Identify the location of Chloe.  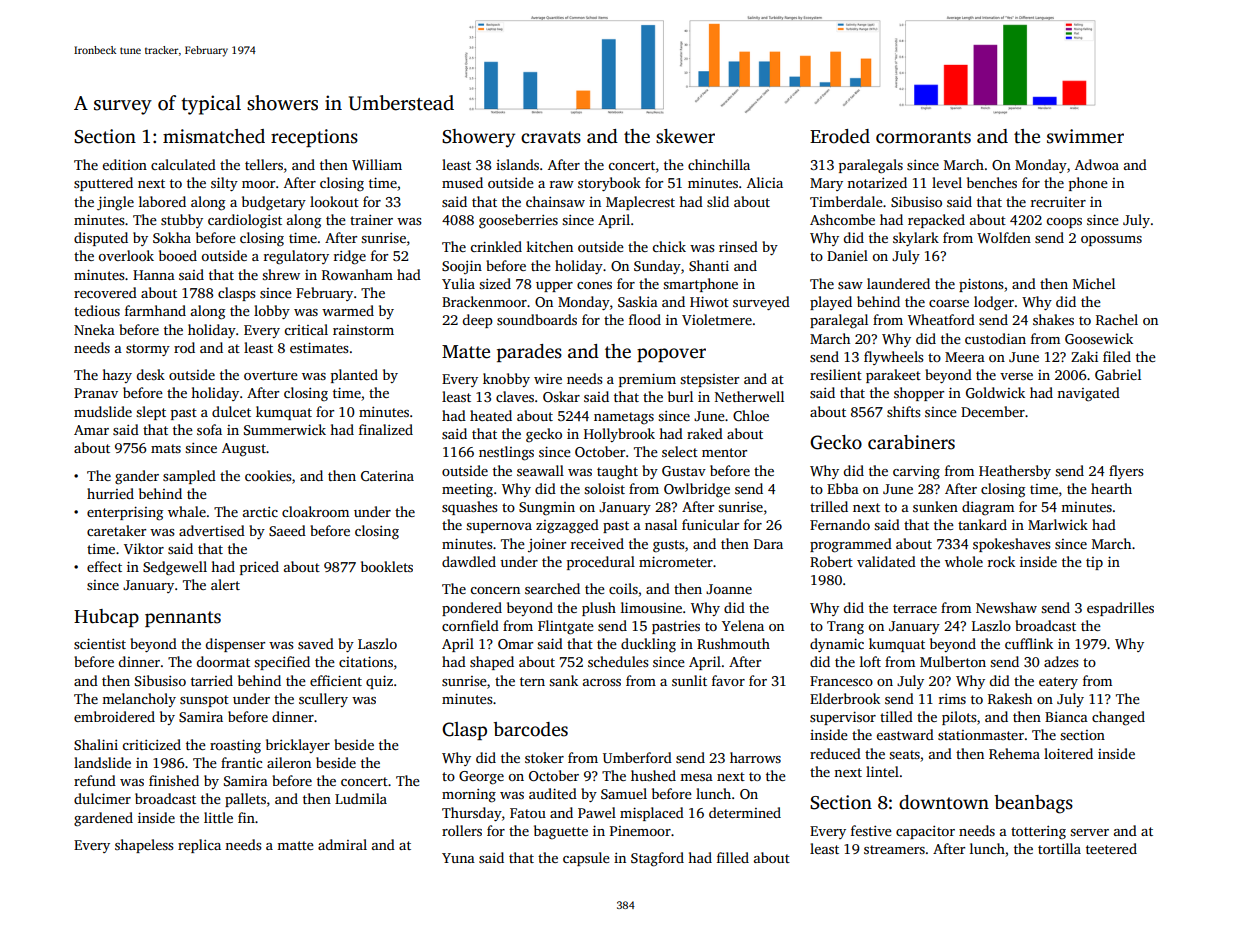
(751, 415).
